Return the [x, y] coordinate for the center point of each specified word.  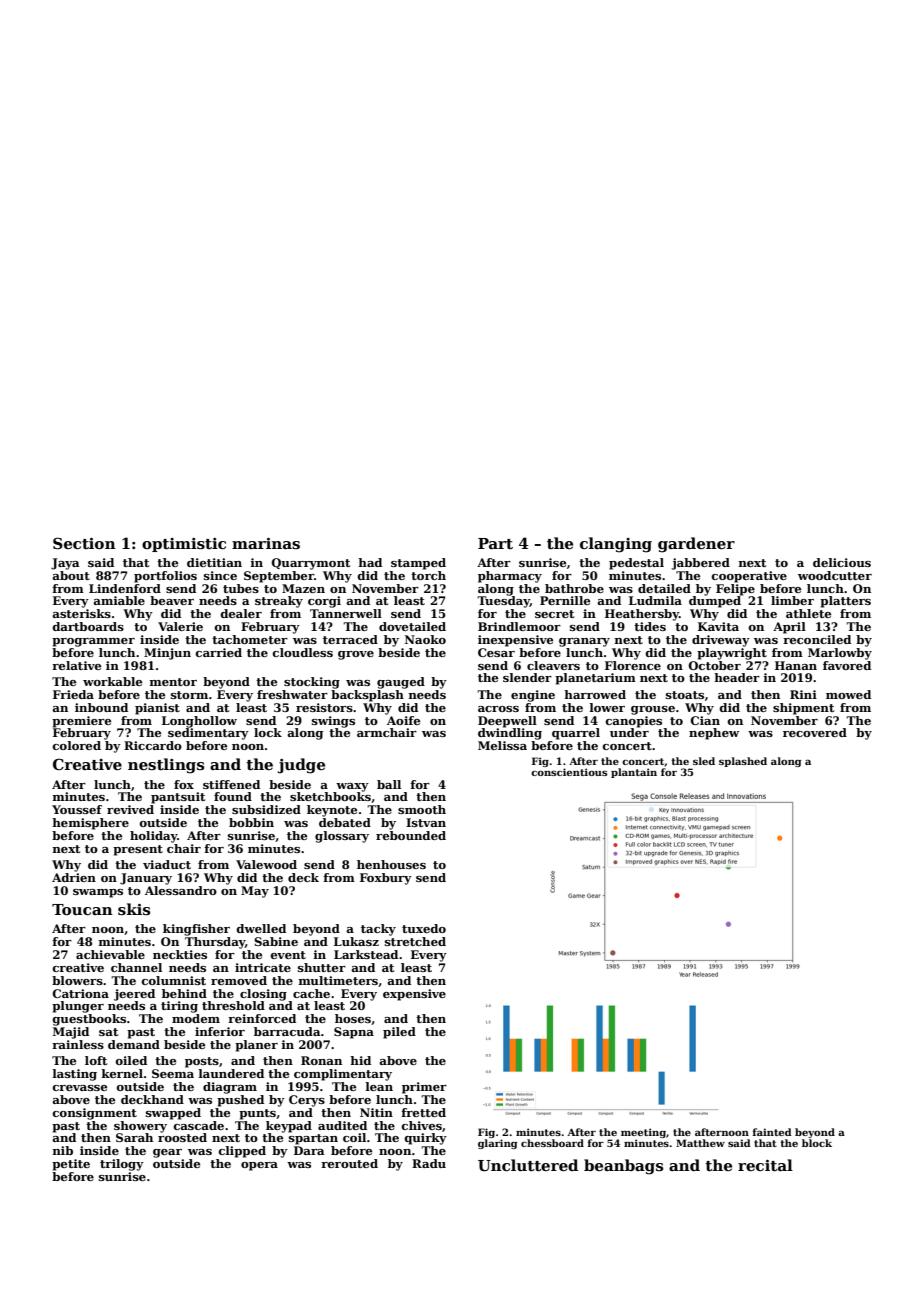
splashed [743, 762]
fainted [772, 1132]
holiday [153, 837]
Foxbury [386, 879]
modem [196, 1018]
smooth [422, 809]
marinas [266, 543]
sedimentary [208, 734]
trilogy [122, 1165]
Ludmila [655, 600]
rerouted [349, 1163]
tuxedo [424, 928]
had [370, 562]
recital [765, 1165]
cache [311, 993]
